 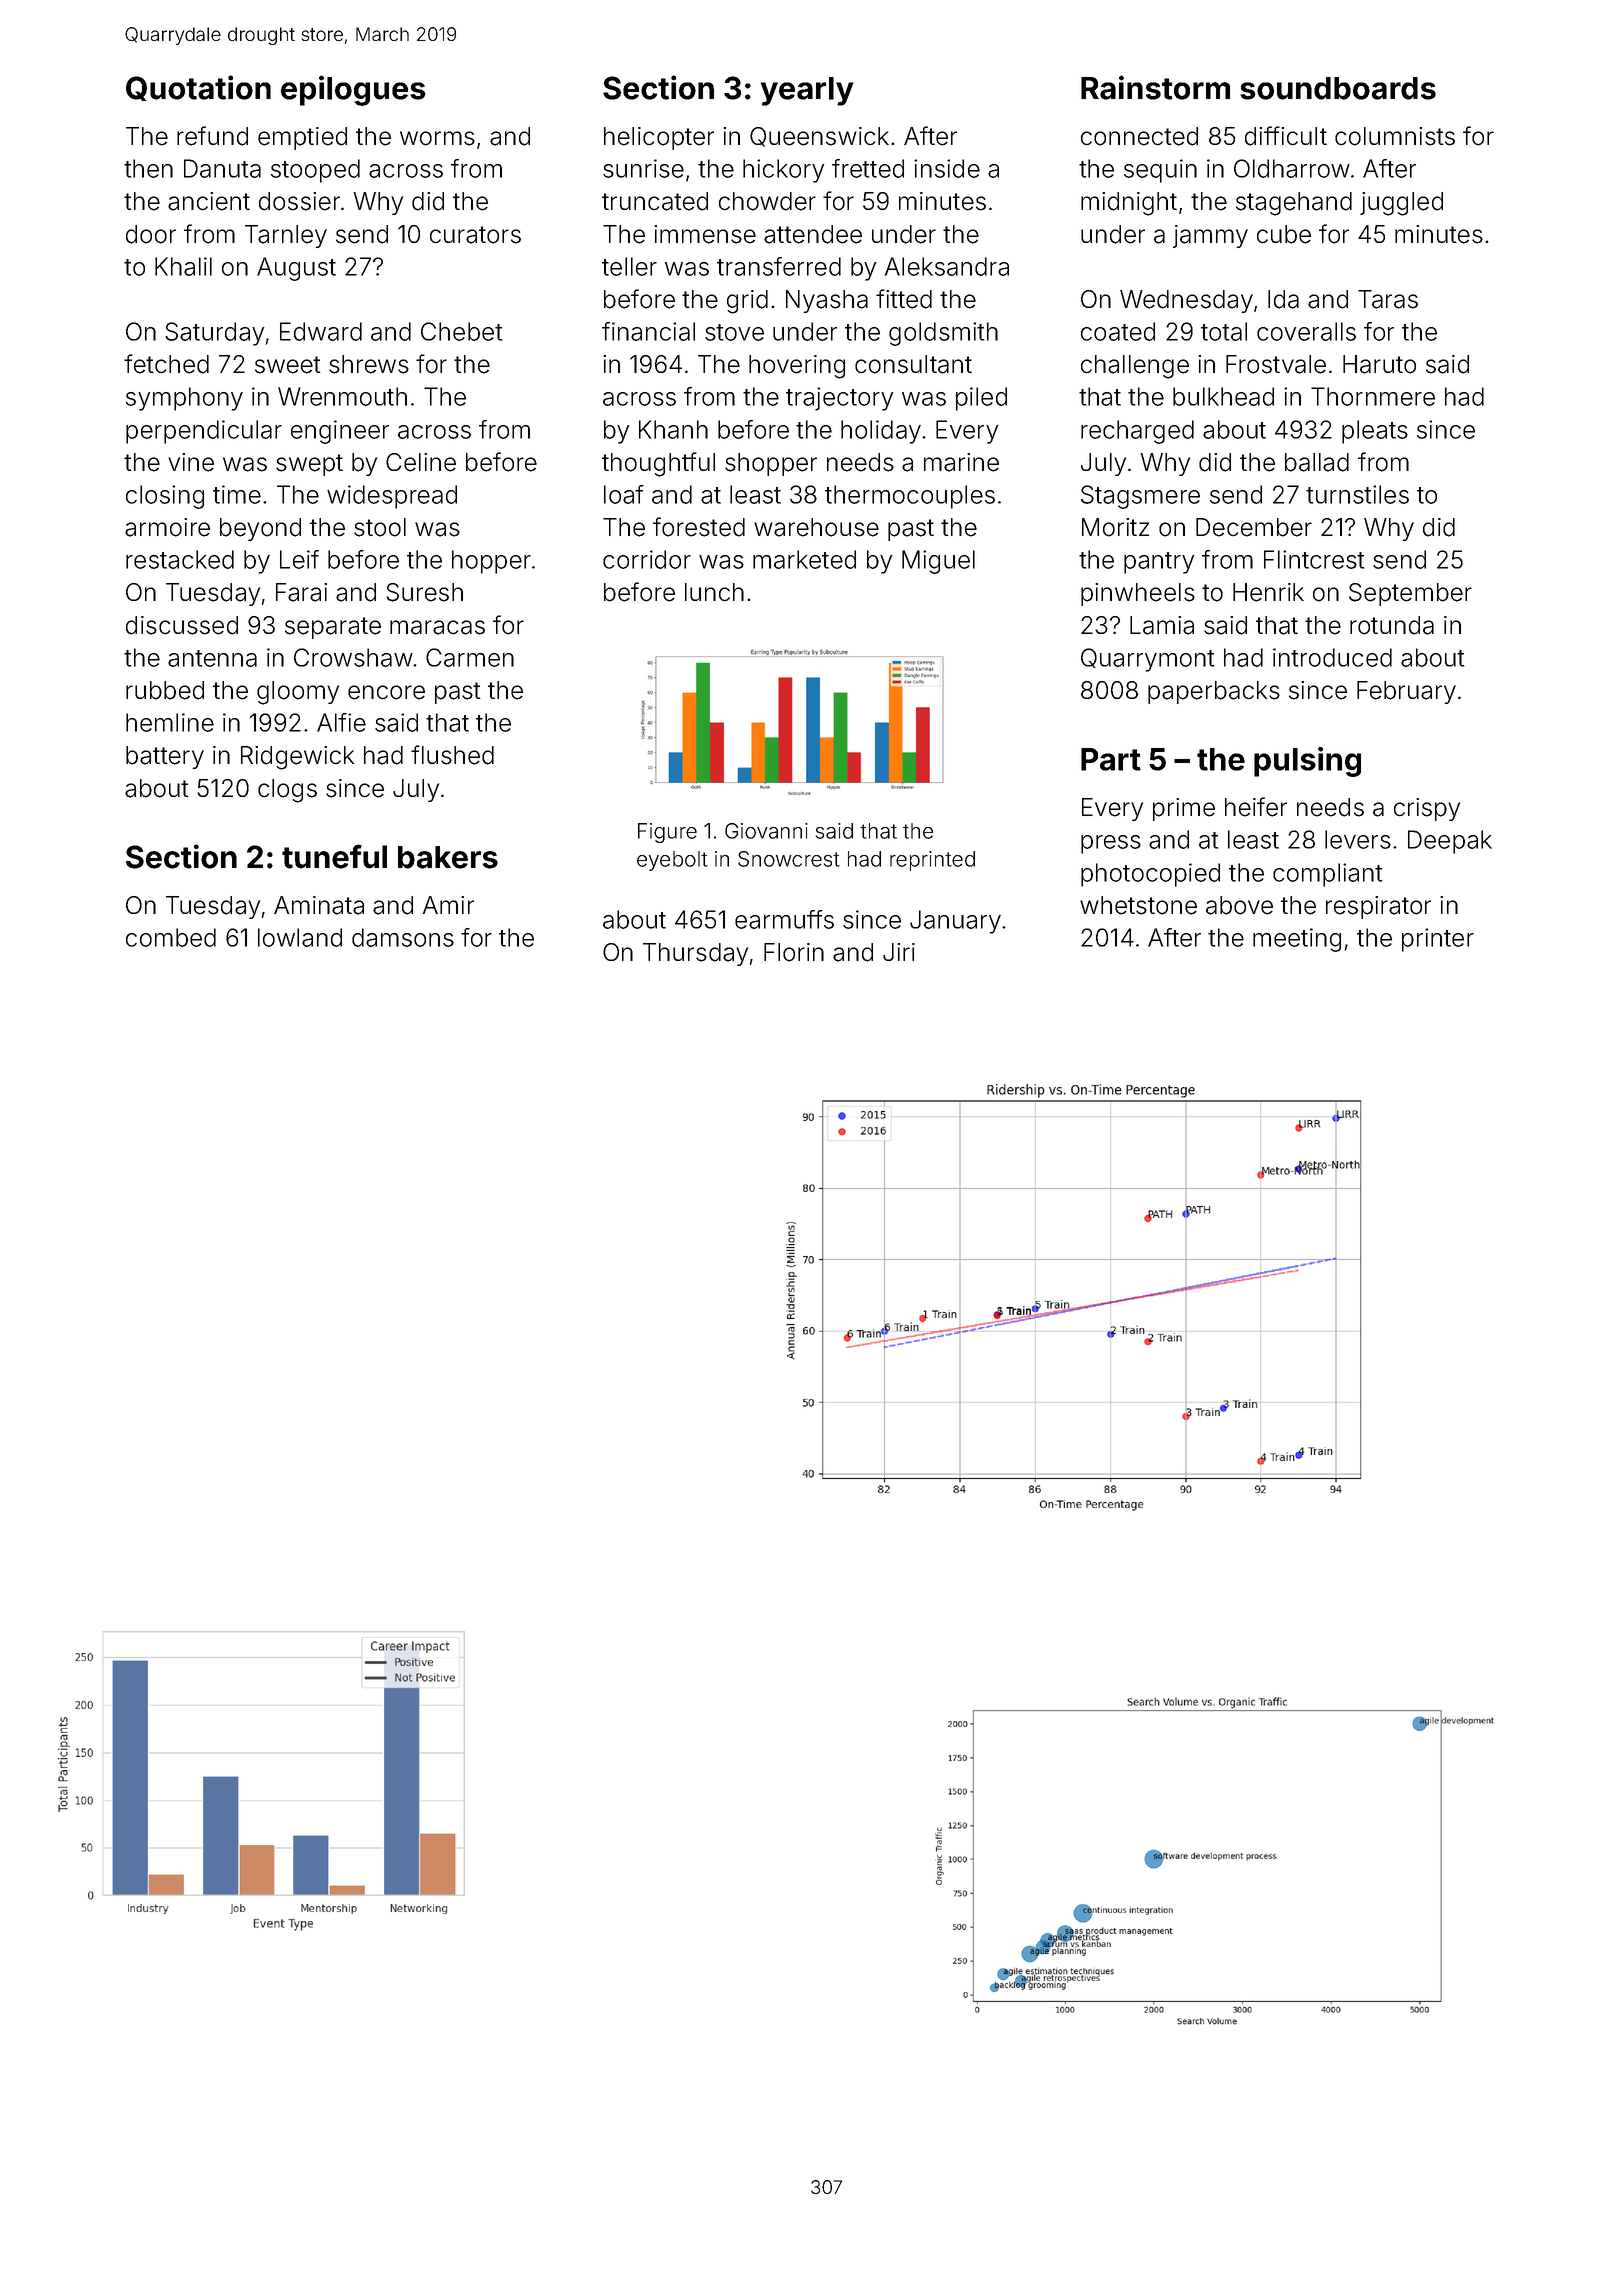 I want to click on lowland, so click(x=300, y=937).
